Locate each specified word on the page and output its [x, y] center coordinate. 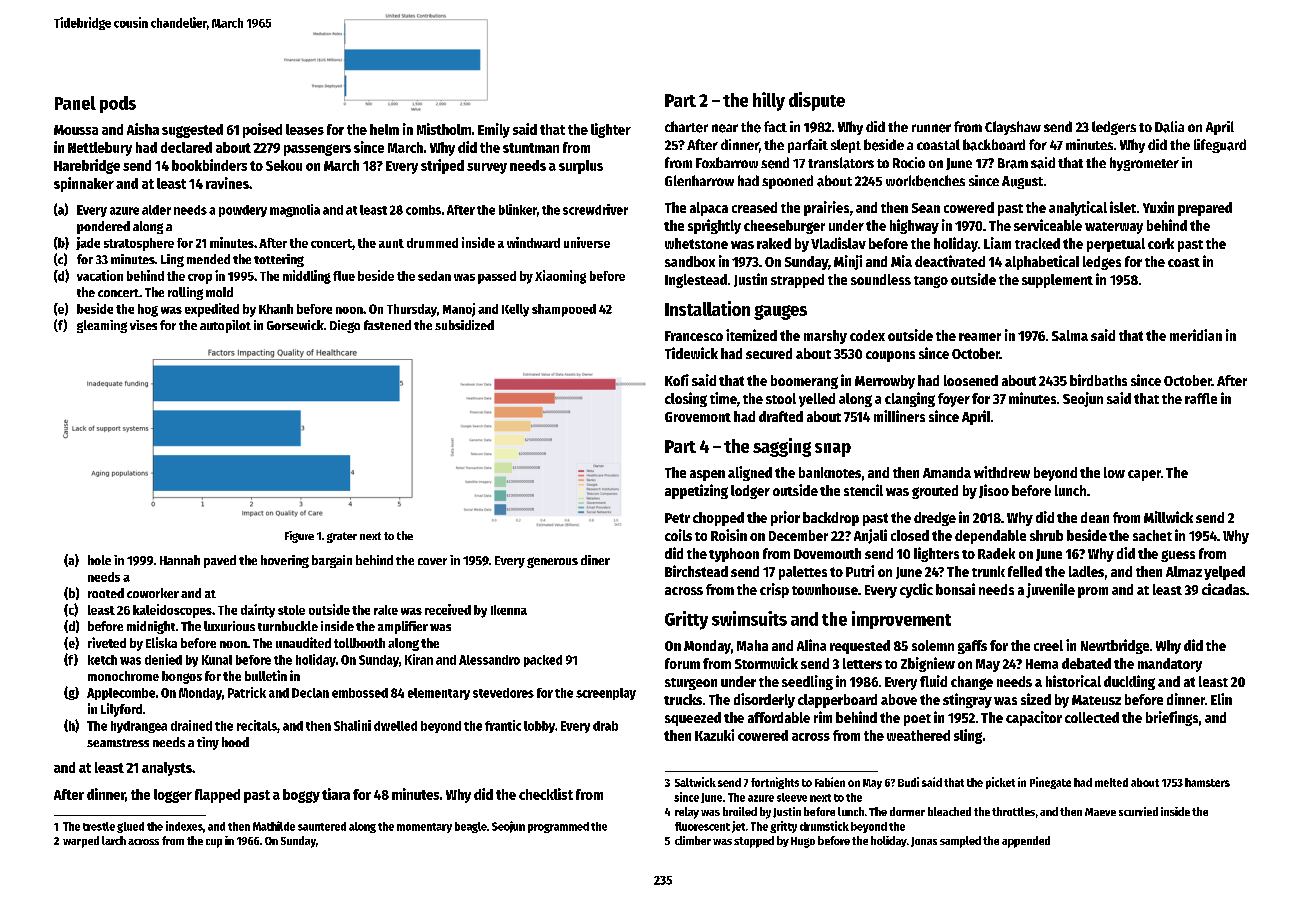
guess [1178, 556]
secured [769, 353]
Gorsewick [295, 325]
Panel [75, 103]
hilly [769, 101]
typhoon [734, 555]
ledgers [1114, 128]
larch [114, 840]
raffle [1201, 398]
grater [342, 537]
